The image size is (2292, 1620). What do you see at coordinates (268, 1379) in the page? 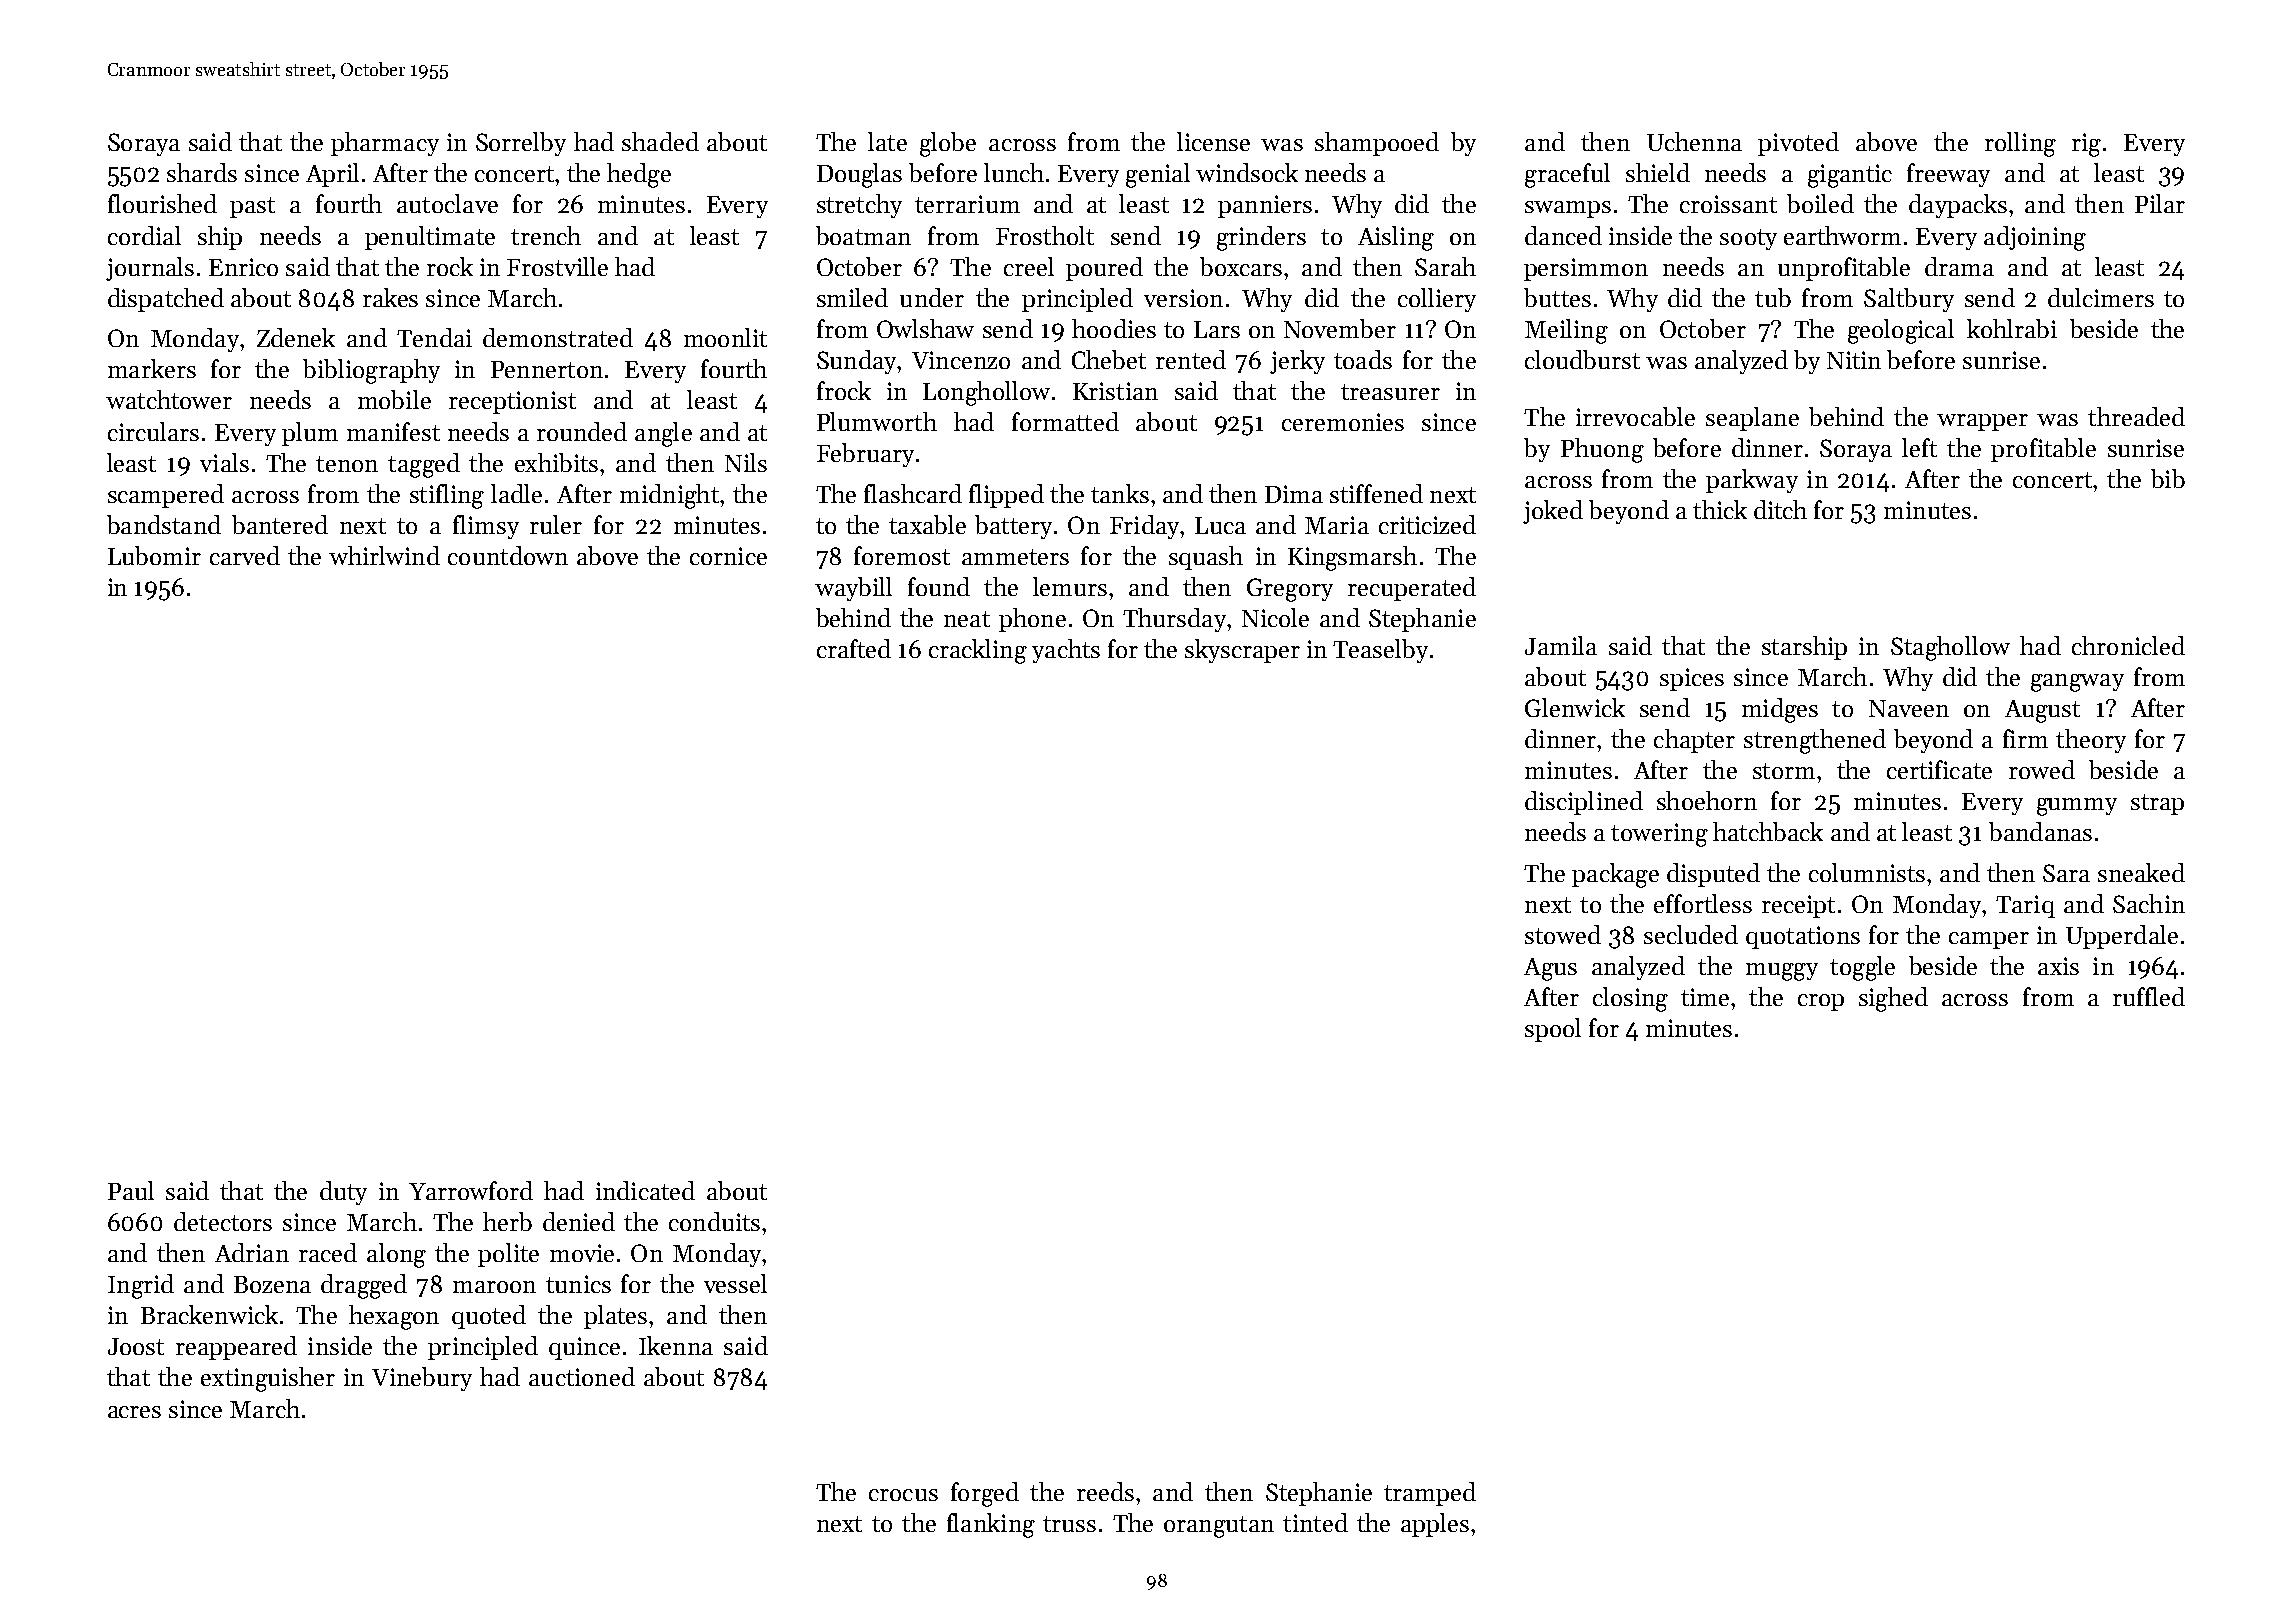
I see `extinguisher` at bounding box center [268, 1379].
